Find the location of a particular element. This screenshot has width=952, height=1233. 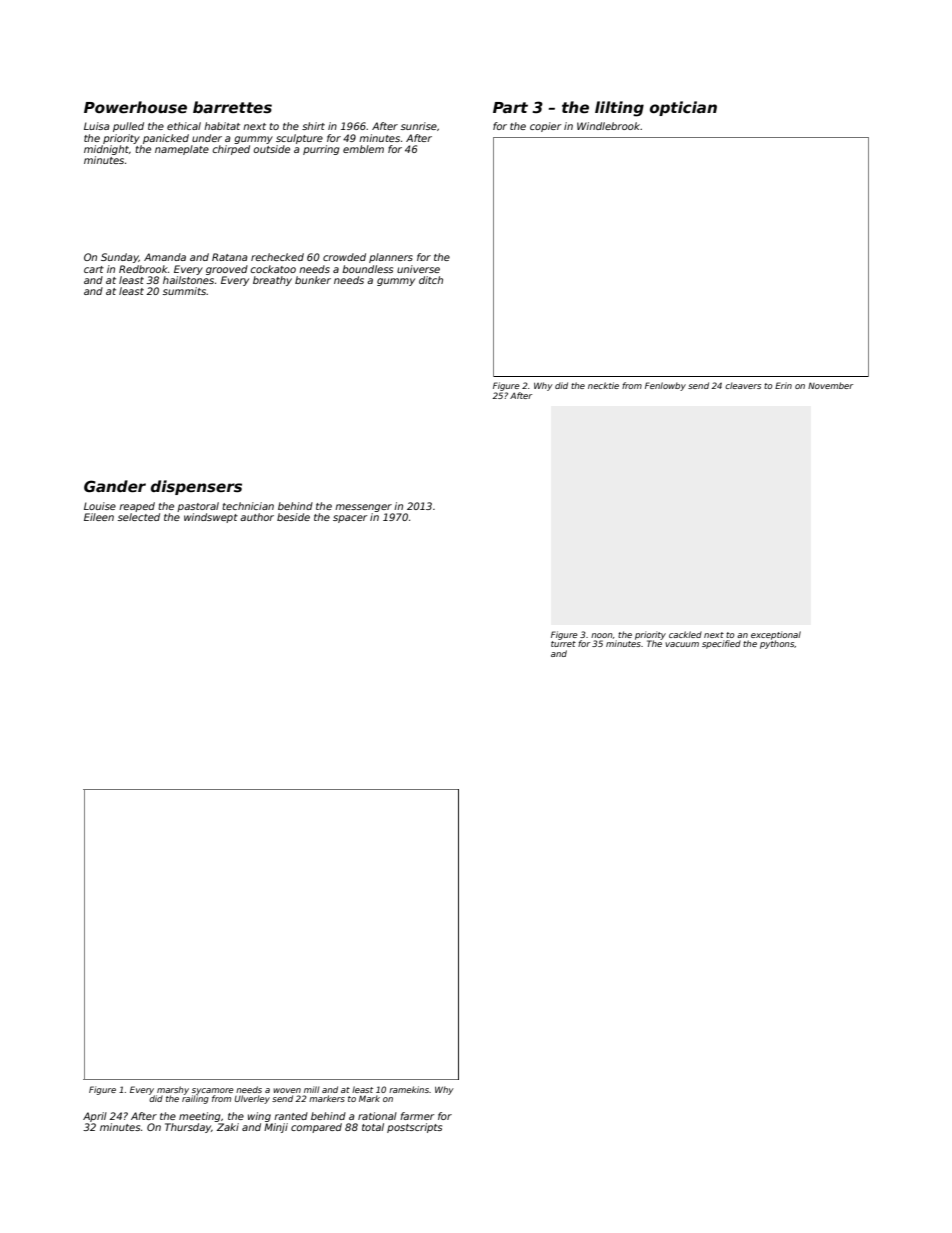

Powerhouse is located at coordinates (135, 107).
